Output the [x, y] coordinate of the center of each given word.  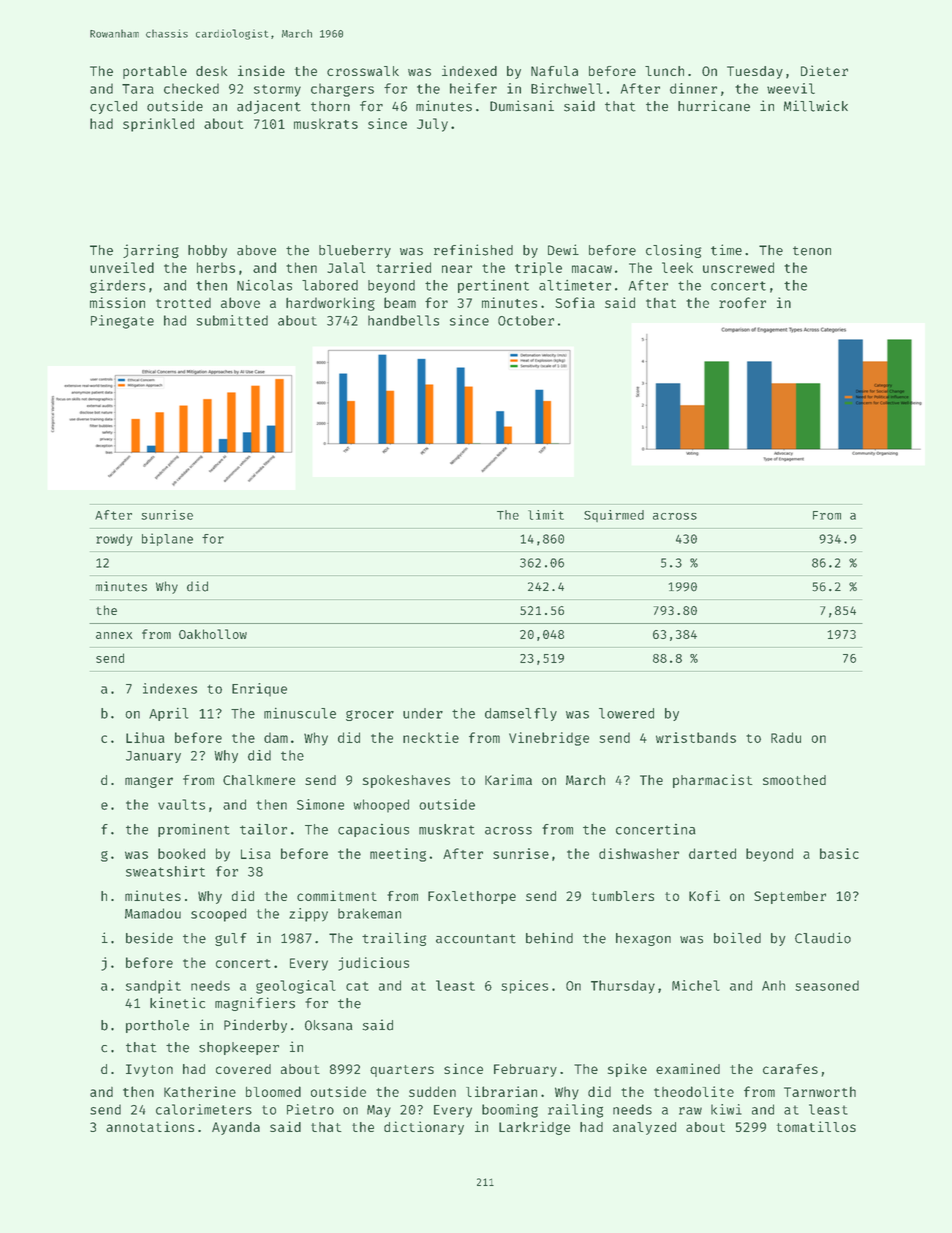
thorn [330, 106]
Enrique [259, 690]
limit [546, 515]
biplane [167, 539]
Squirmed [614, 516]
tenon [812, 251]
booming [510, 1111]
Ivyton [149, 1070]
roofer [742, 302]
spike [627, 1070]
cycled [113, 107]
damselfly [521, 714]
